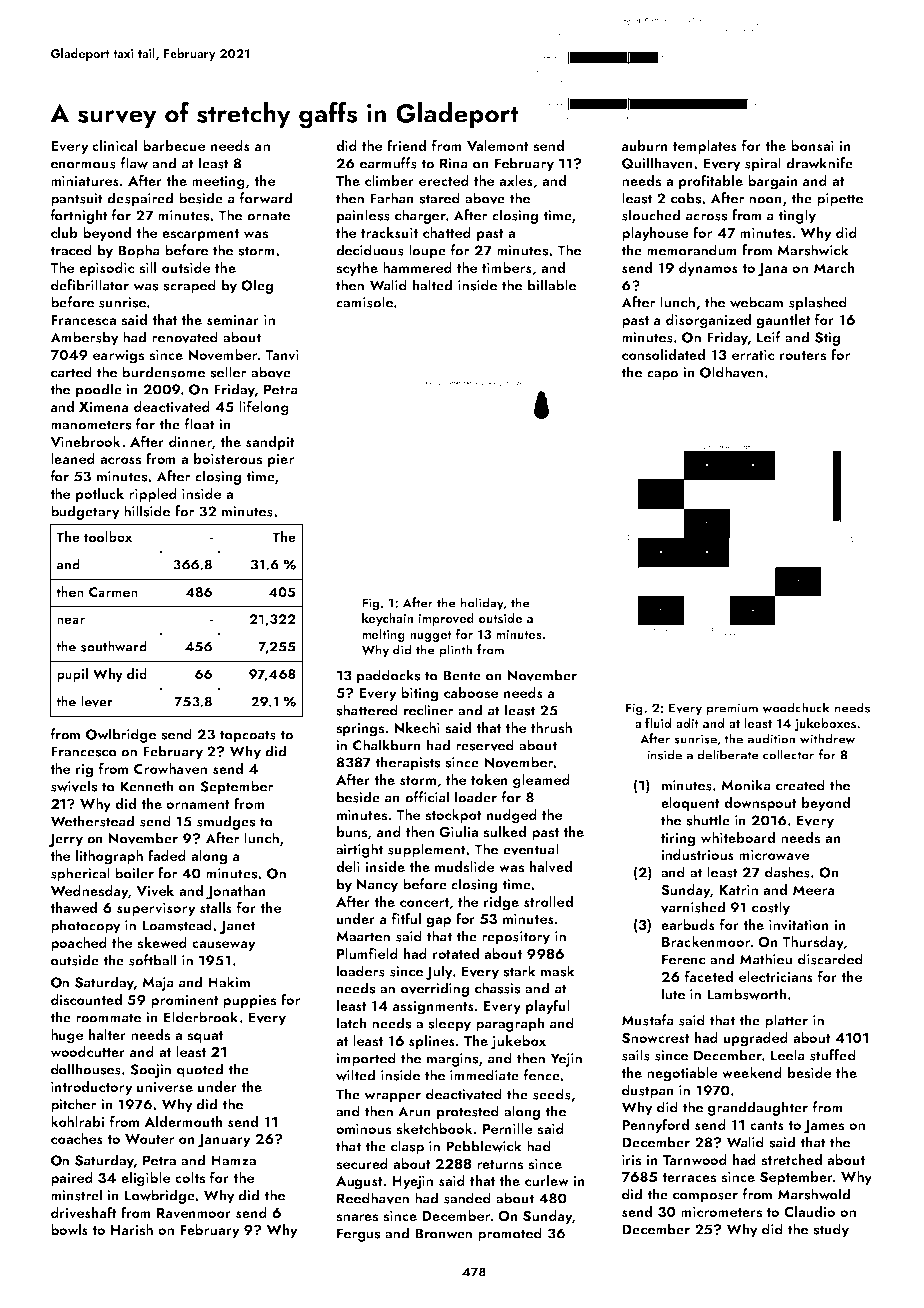 The height and width of the screenshot is (1308, 924). Describe the element at coordinates (705, 147) in the screenshot. I see `templates` at that location.
